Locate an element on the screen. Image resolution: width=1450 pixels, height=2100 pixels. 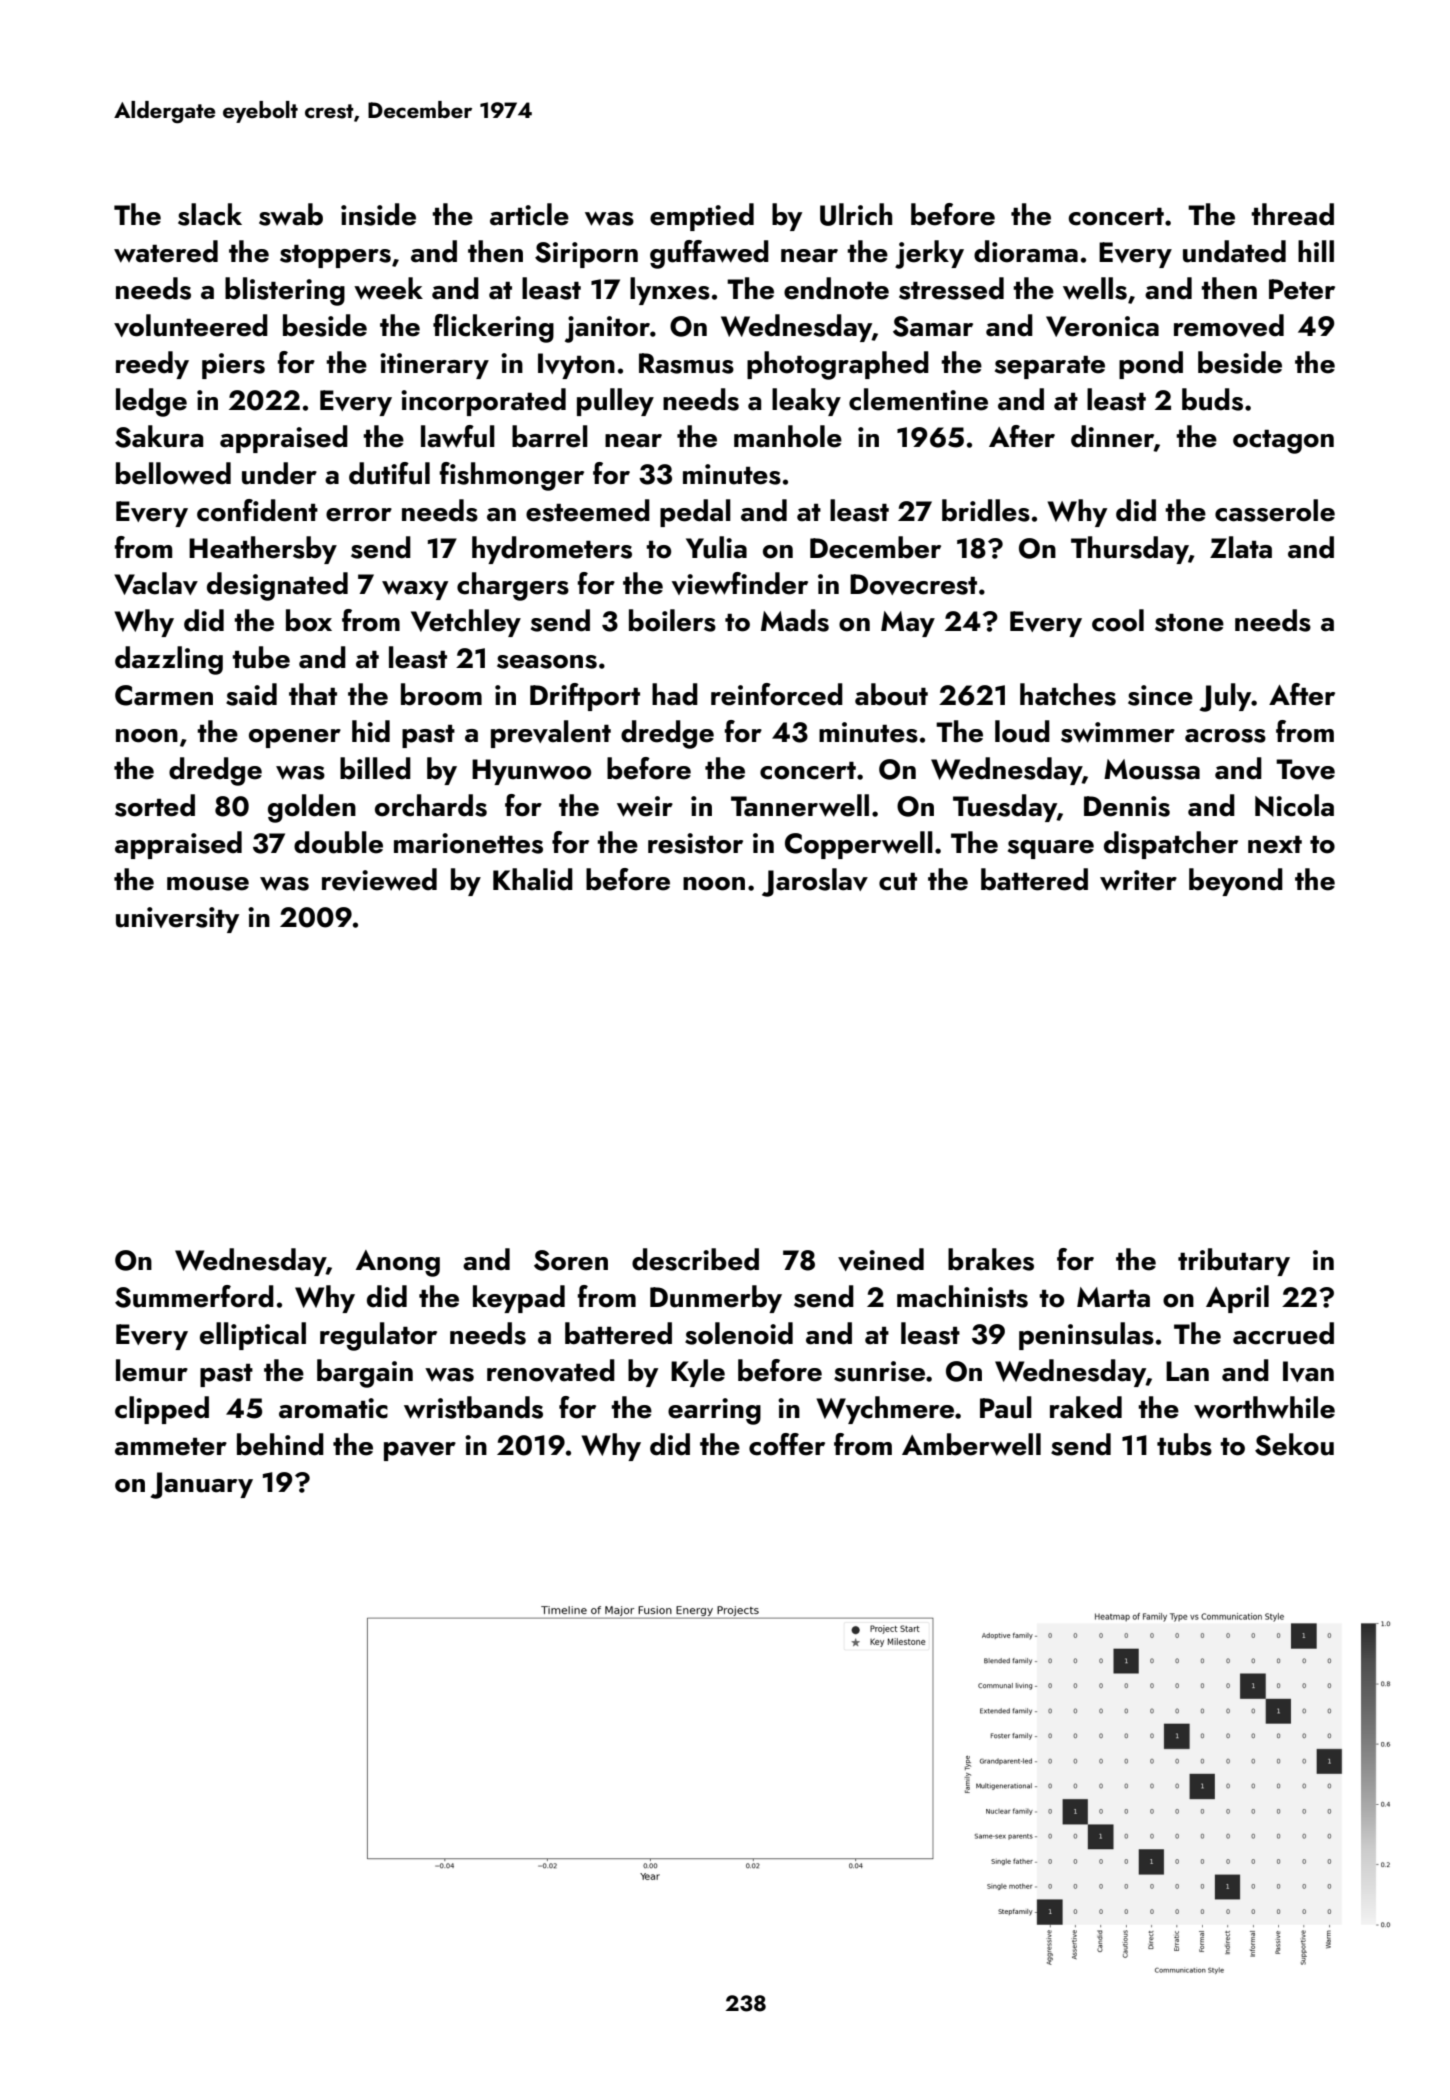
behind is located at coordinates (280, 1444).
